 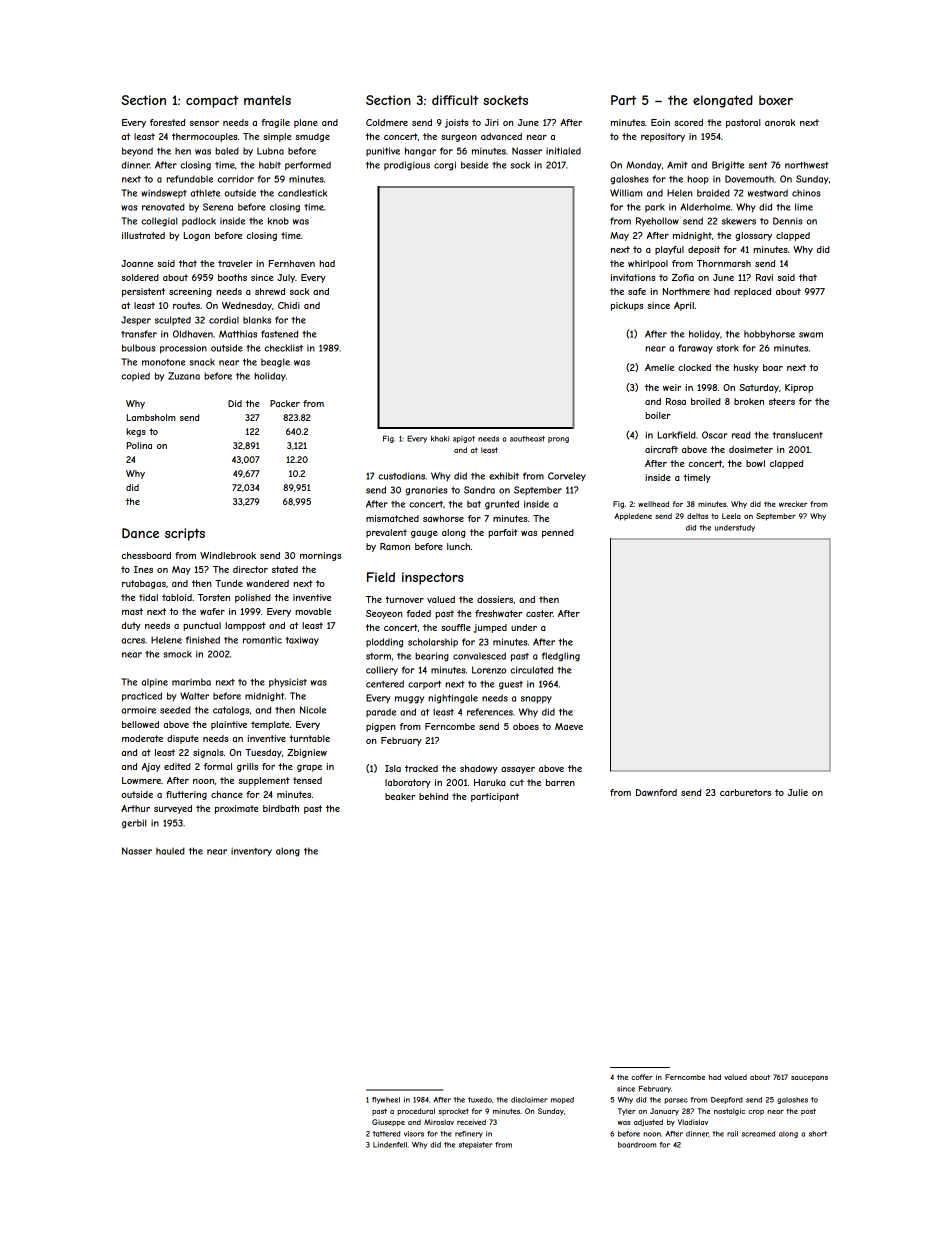 What do you see at coordinates (558, 533) in the screenshot?
I see `penned` at bounding box center [558, 533].
